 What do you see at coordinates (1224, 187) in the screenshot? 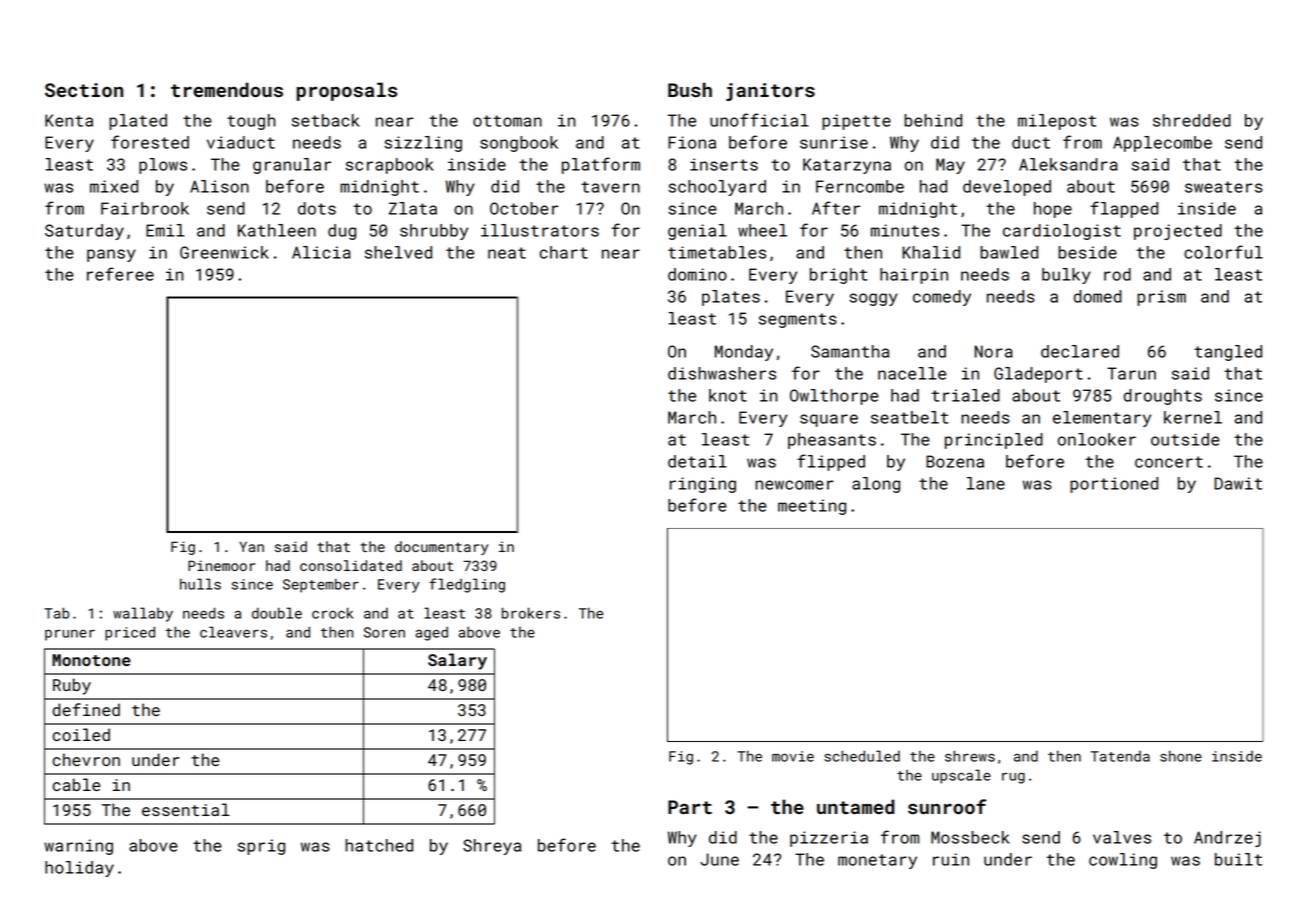
I see `sweaters` at bounding box center [1224, 187].
